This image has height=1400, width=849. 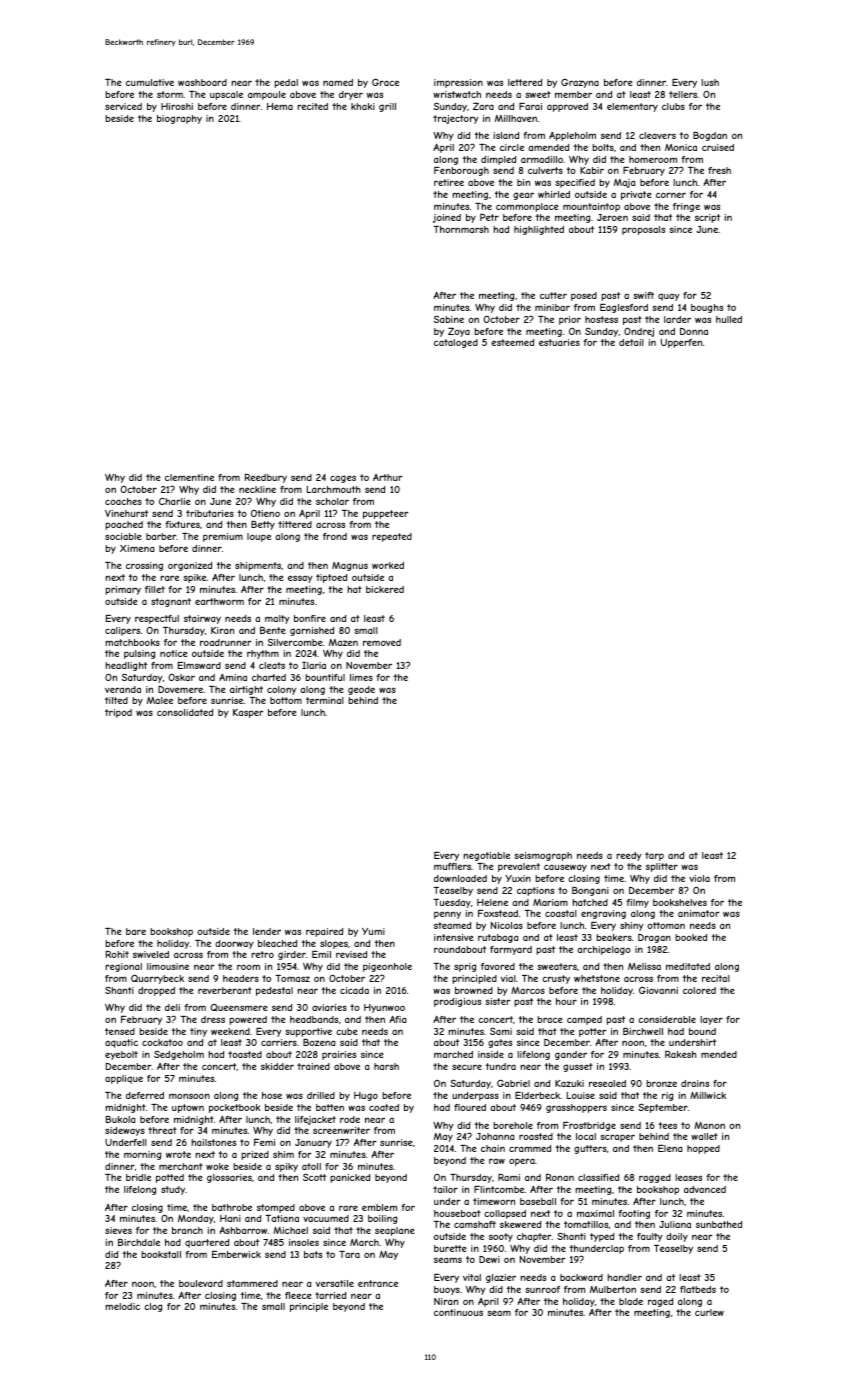 What do you see at coordinates (248, 713) in the image?
I see `Kasper` at bounding box center [248, 713].
